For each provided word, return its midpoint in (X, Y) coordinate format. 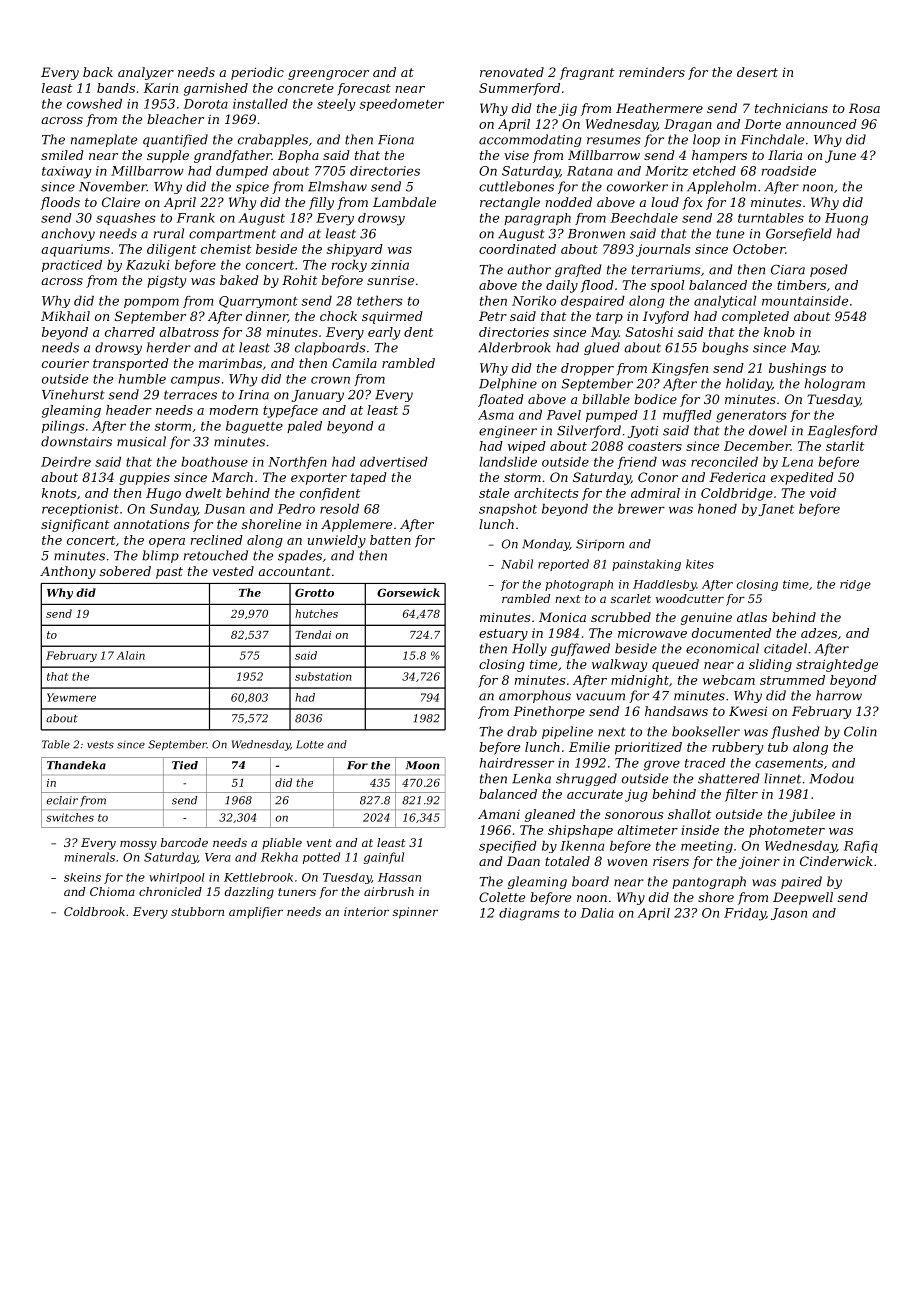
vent (319, 843)
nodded (569, 202)
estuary (503, 635)
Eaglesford (842, 431)
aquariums (75, 250)
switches (70, 817)
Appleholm (721, 187)
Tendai (313, 634)
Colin (860, 731)
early (384, 333)
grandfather (233, 156)
